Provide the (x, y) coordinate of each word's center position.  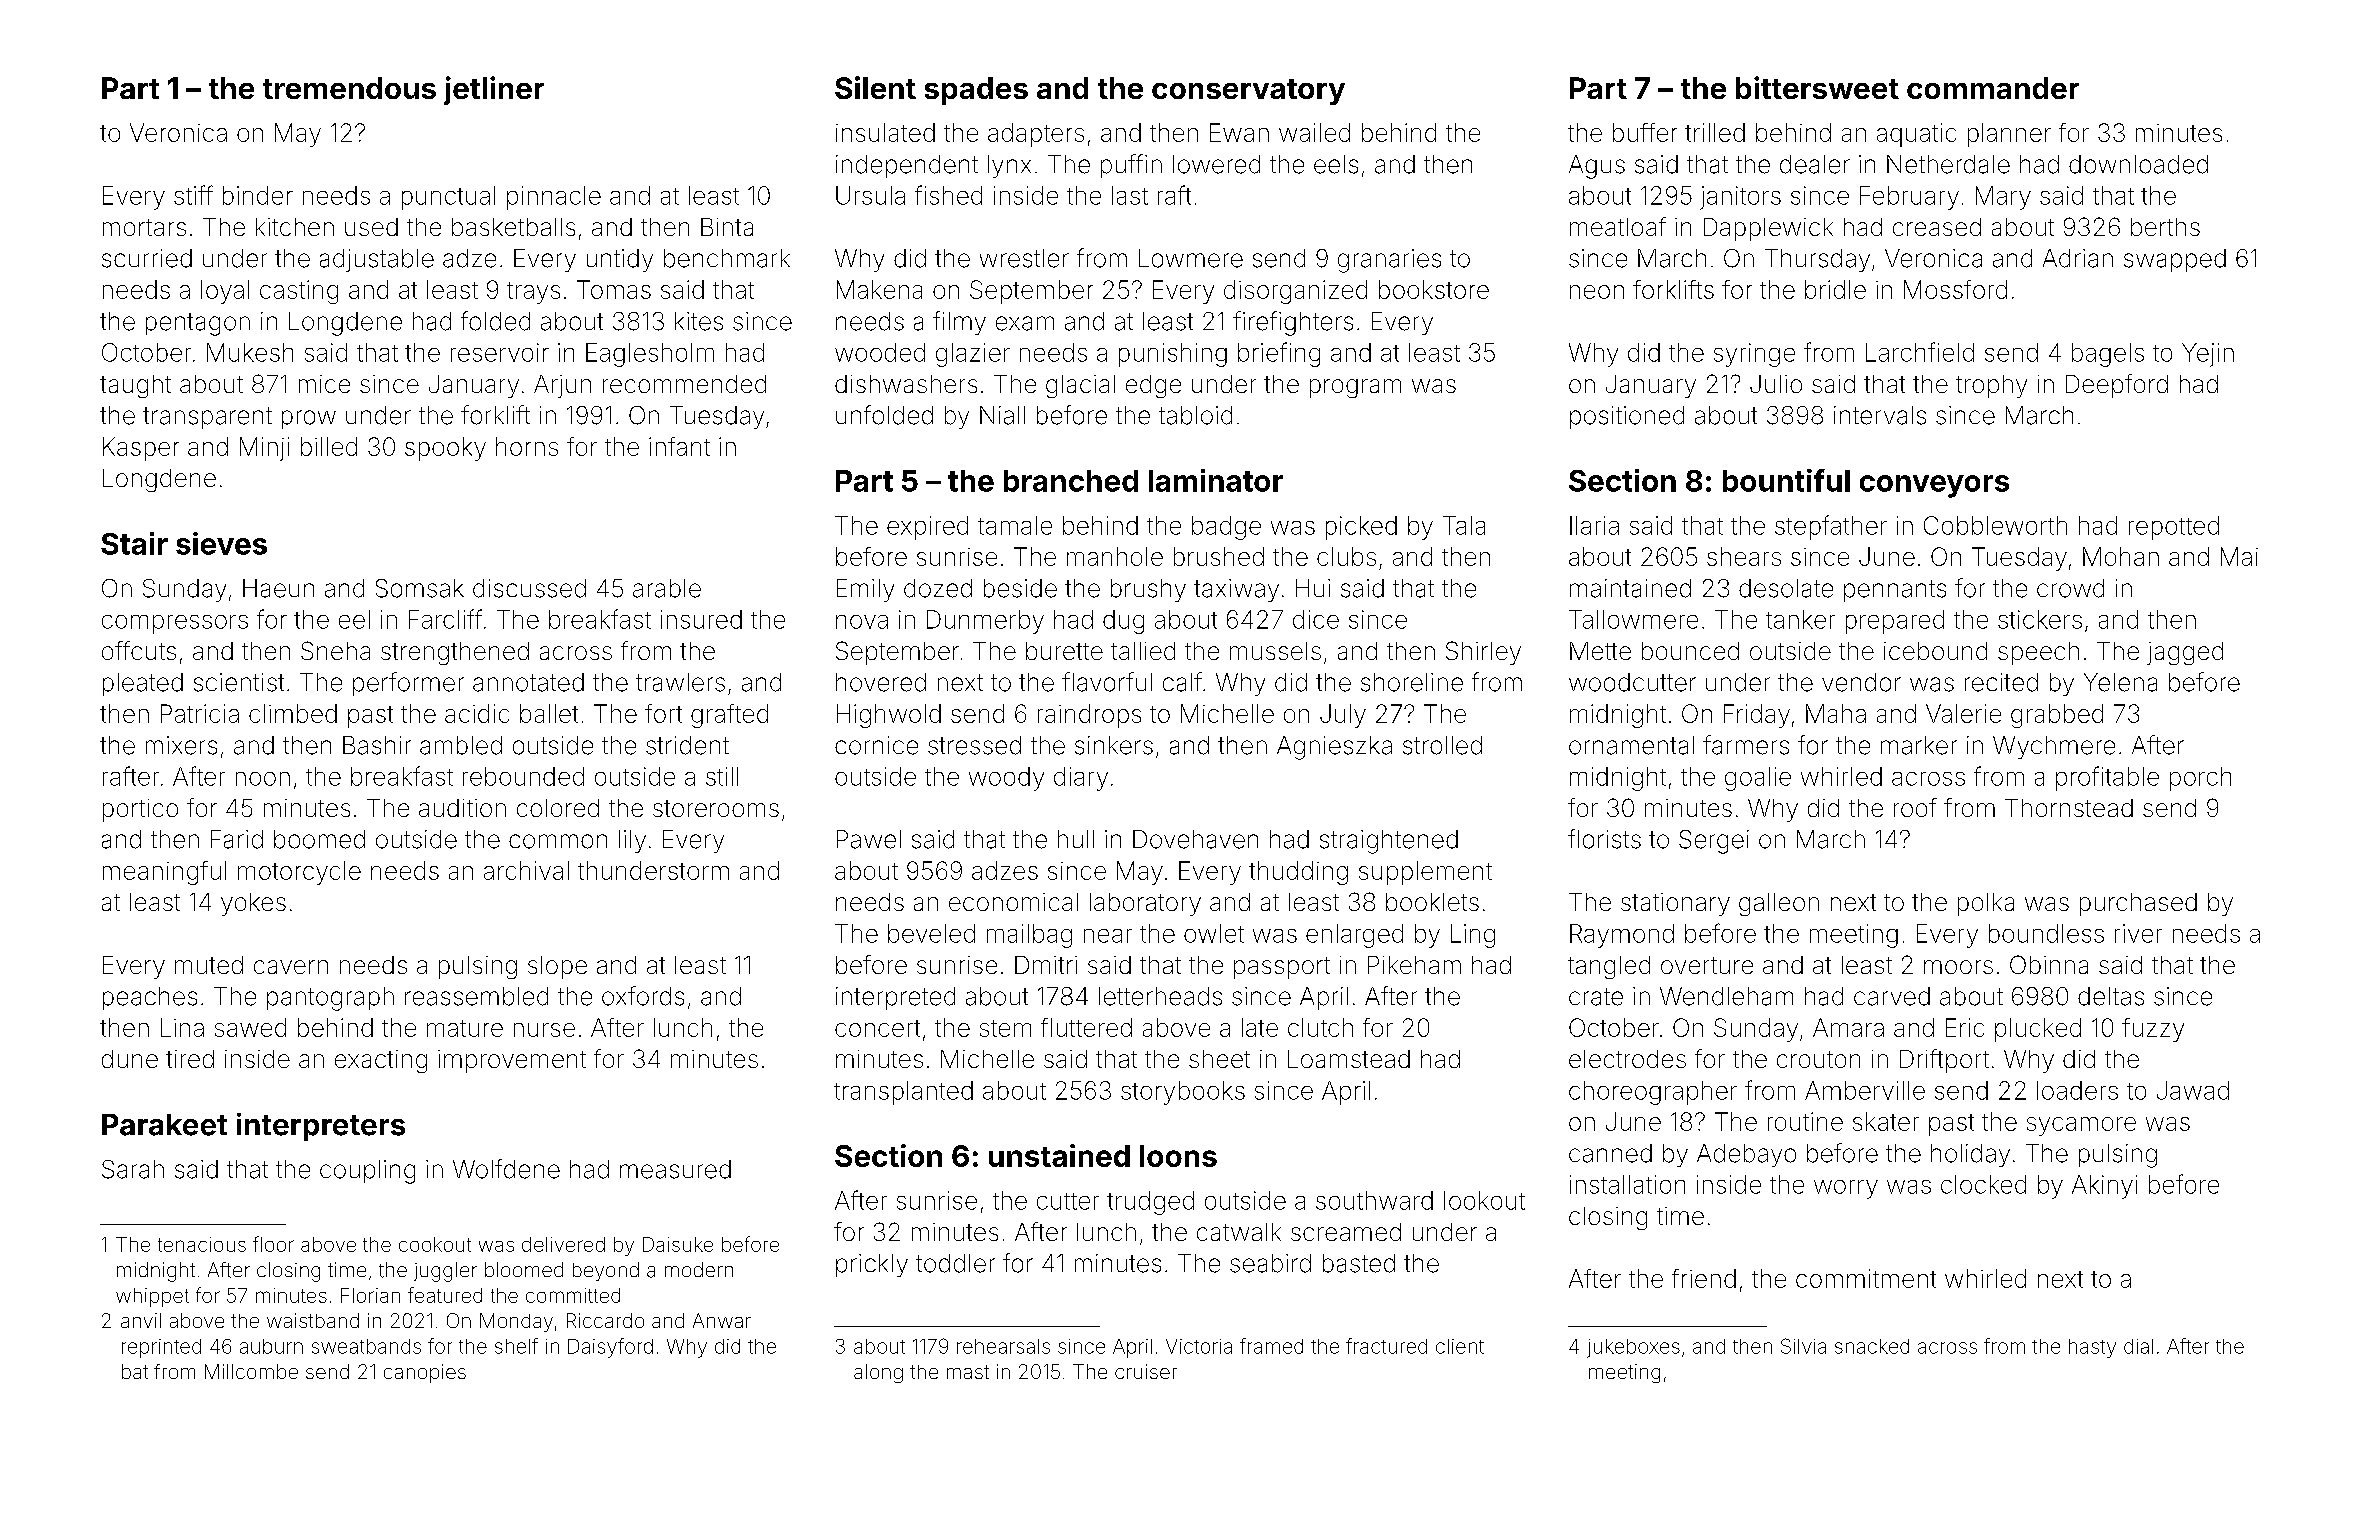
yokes (253, 904)
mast (968, 1372)
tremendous (349, 88)
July (1343, 716)
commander (1993, 88)
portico (140, 810)
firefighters (1293, 323)
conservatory (1248, 92)
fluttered (1086, 1027)
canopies (425, 1373)
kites (699, 321)
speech (2038, 653)
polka (1986, 904)
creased (1937, 227)
